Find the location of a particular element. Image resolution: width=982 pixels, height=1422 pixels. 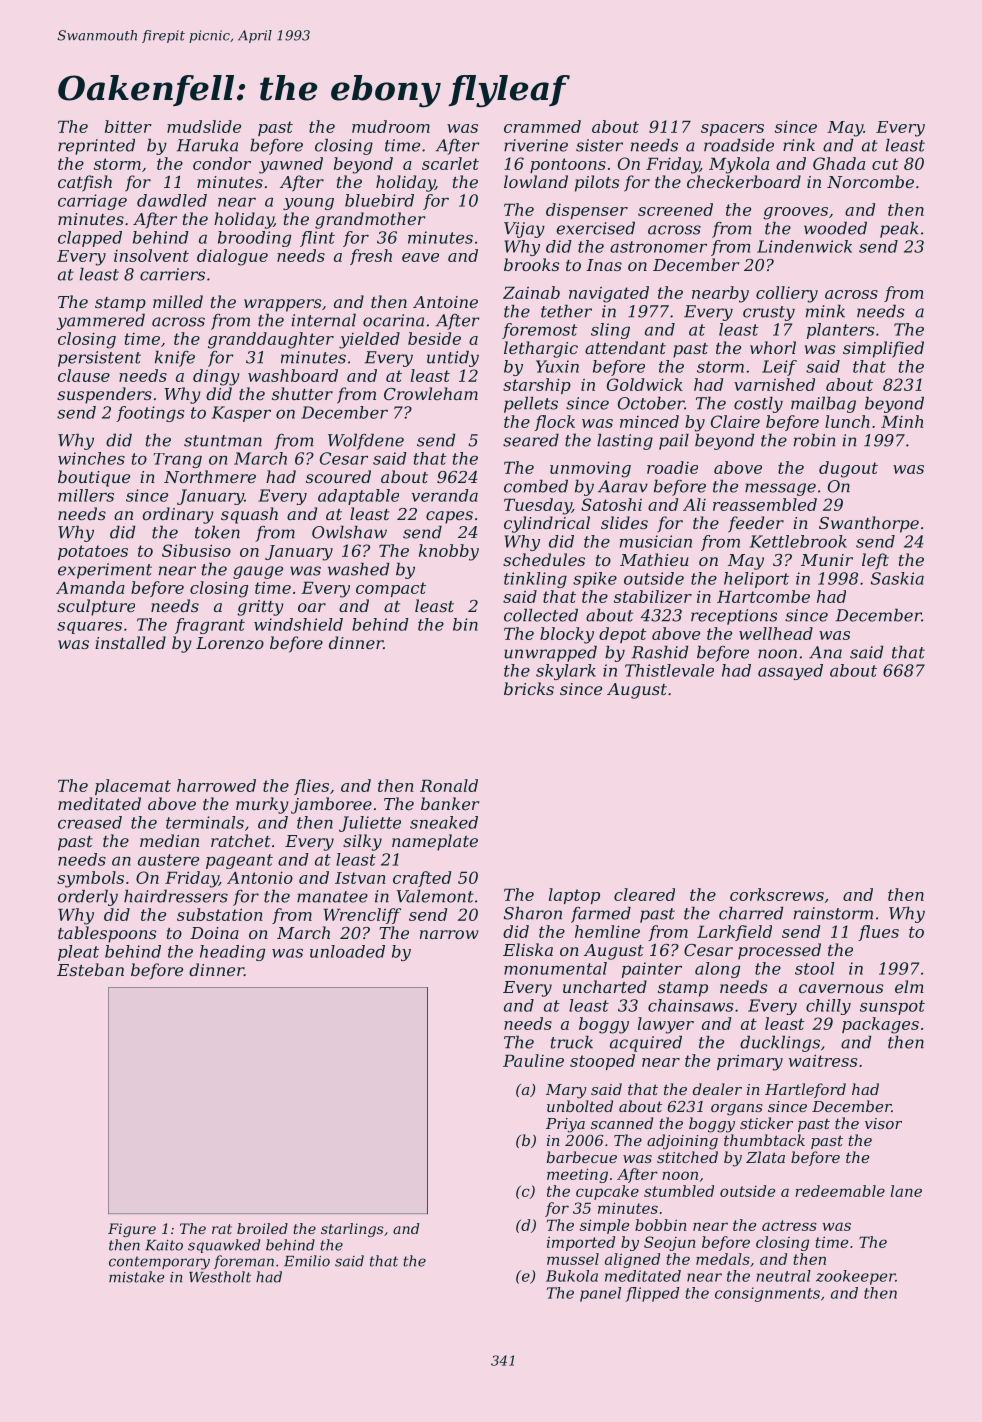

Figure is located at coordinates (132, 1230).
